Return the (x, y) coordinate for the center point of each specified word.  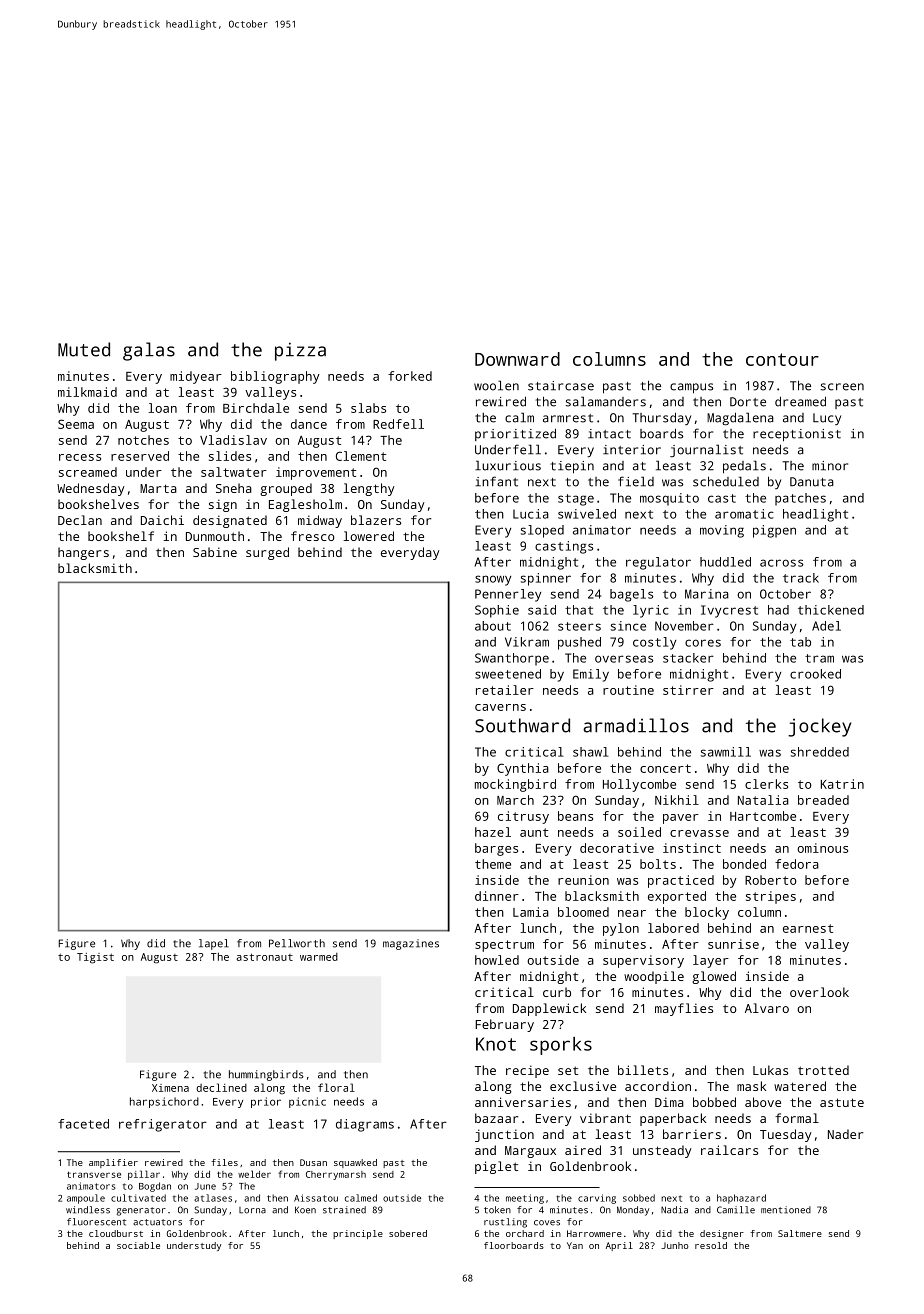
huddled (725, 562)
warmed (319, 957)
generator (141, 1211)
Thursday (661, 418)
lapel (214, 944)
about (493, 626)
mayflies (684, 1009)
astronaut (264, 957)
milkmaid (87, 392)
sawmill (726, 752)
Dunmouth (215, 536)
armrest (568, 418)
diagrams (365, 1125)
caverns (500, 707)
